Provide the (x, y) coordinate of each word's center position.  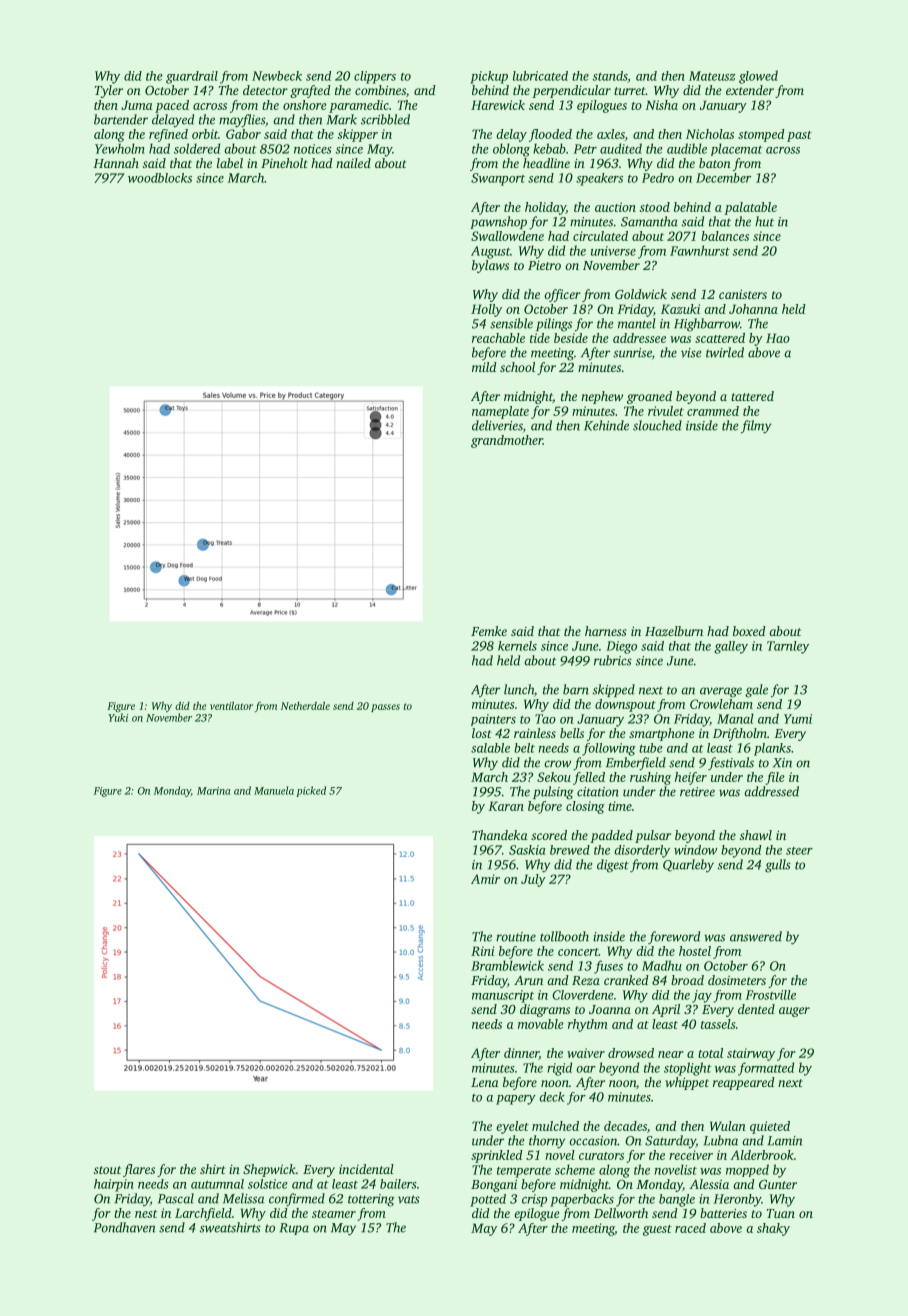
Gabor (243, 134)
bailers (398, 1184)
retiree (697, 792)
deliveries (497, 425)
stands (610, 77)
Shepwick (269, 1170)
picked (311, 791)
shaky (773, 1229)
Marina (213, 791)
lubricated (540, 76)
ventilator (231, 705)
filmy (756, 427)
